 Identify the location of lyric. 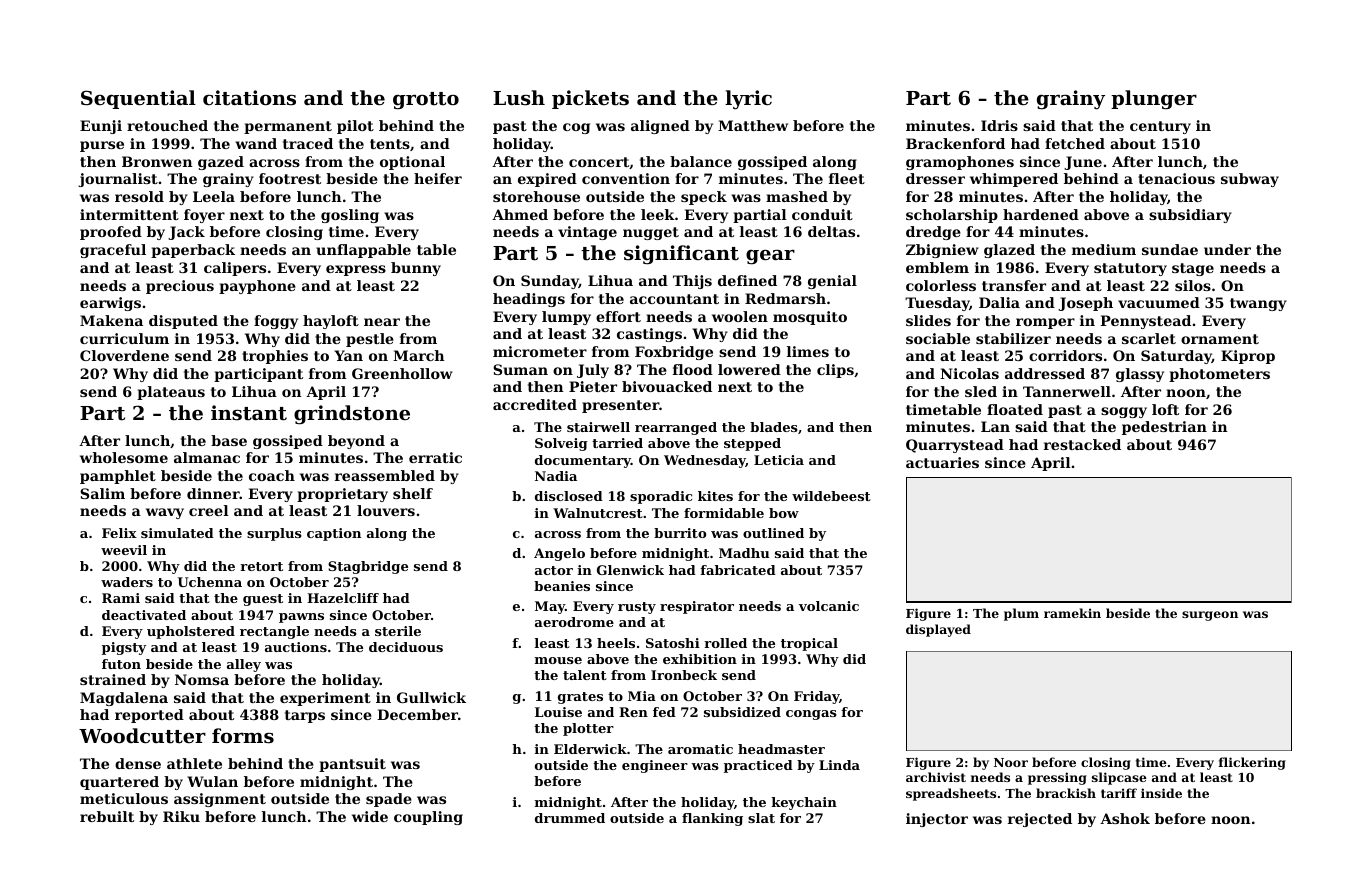
(748, 100).
